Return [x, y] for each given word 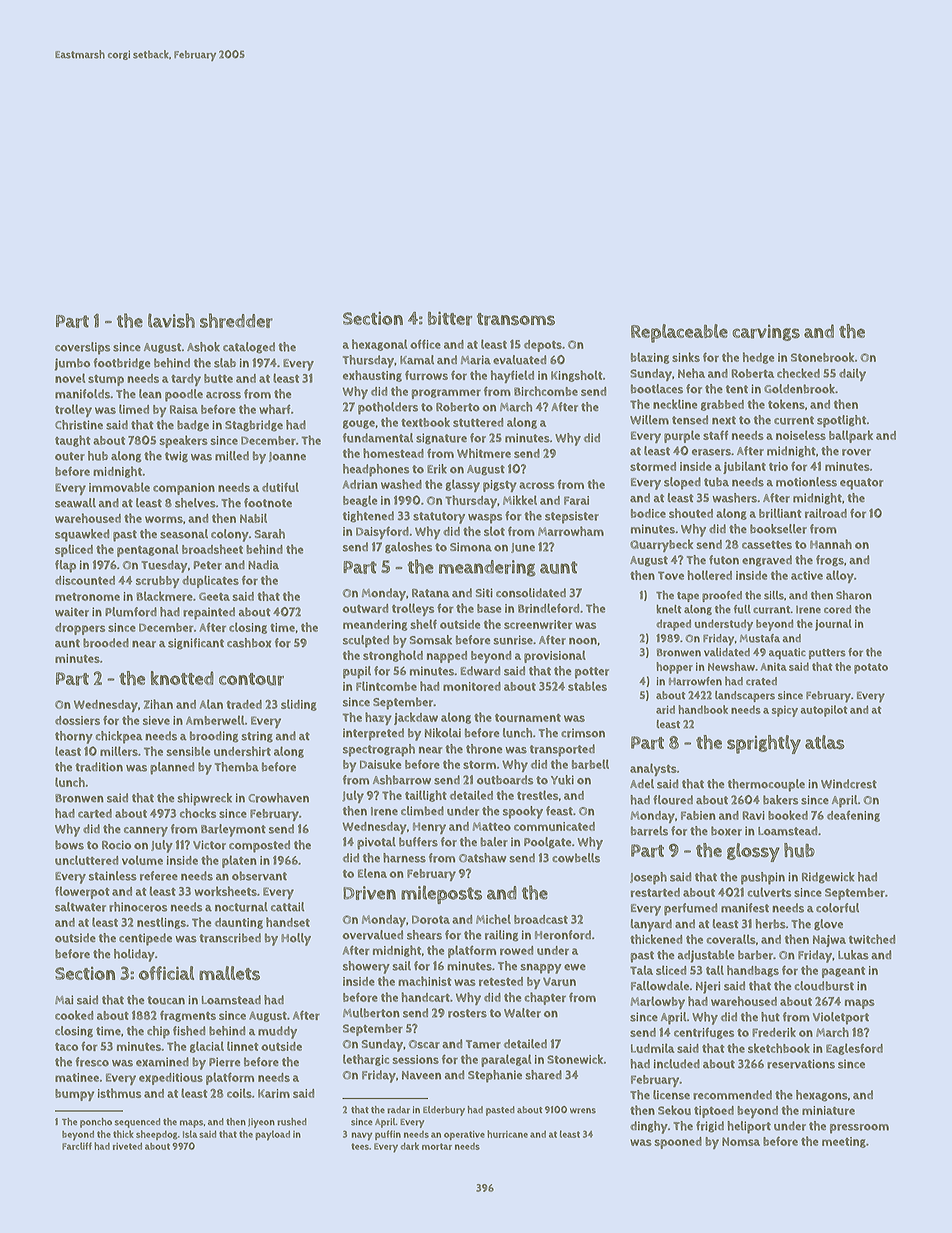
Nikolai [443, 733]
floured [673, 800]
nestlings [161, 923]
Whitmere [484, 453]
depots [543, 346]
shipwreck [204, 799]
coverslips [82, 348]
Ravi [754, 815]
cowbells [576, 858]
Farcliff [77, 1146]
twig [176, 457]
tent [737, 389]
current [794, 420]
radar [398, 1110]
